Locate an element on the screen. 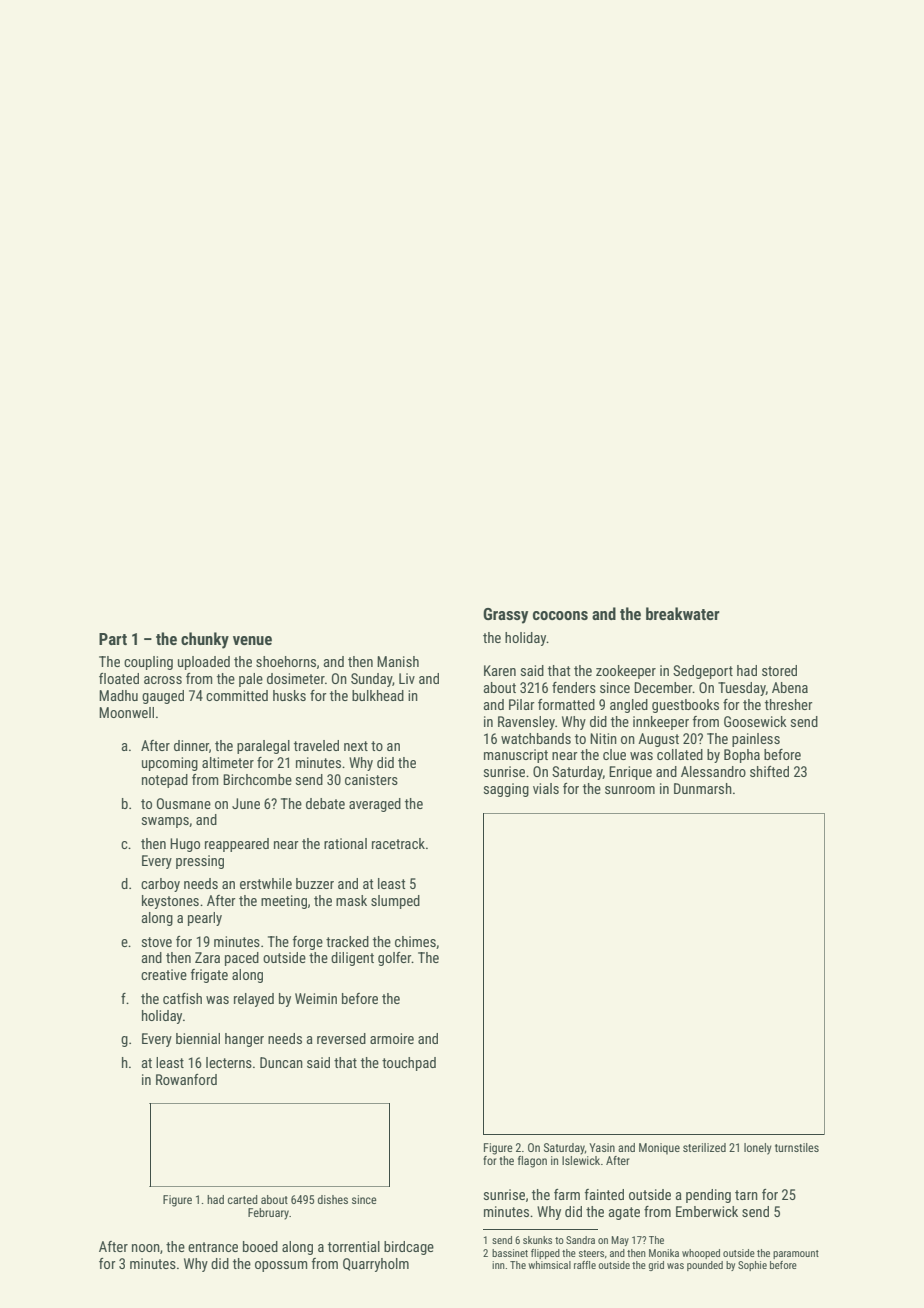 Image resolution: width=924 pixels, height=1308 pixels. Goosewick is located at coordinates (755, 721).
